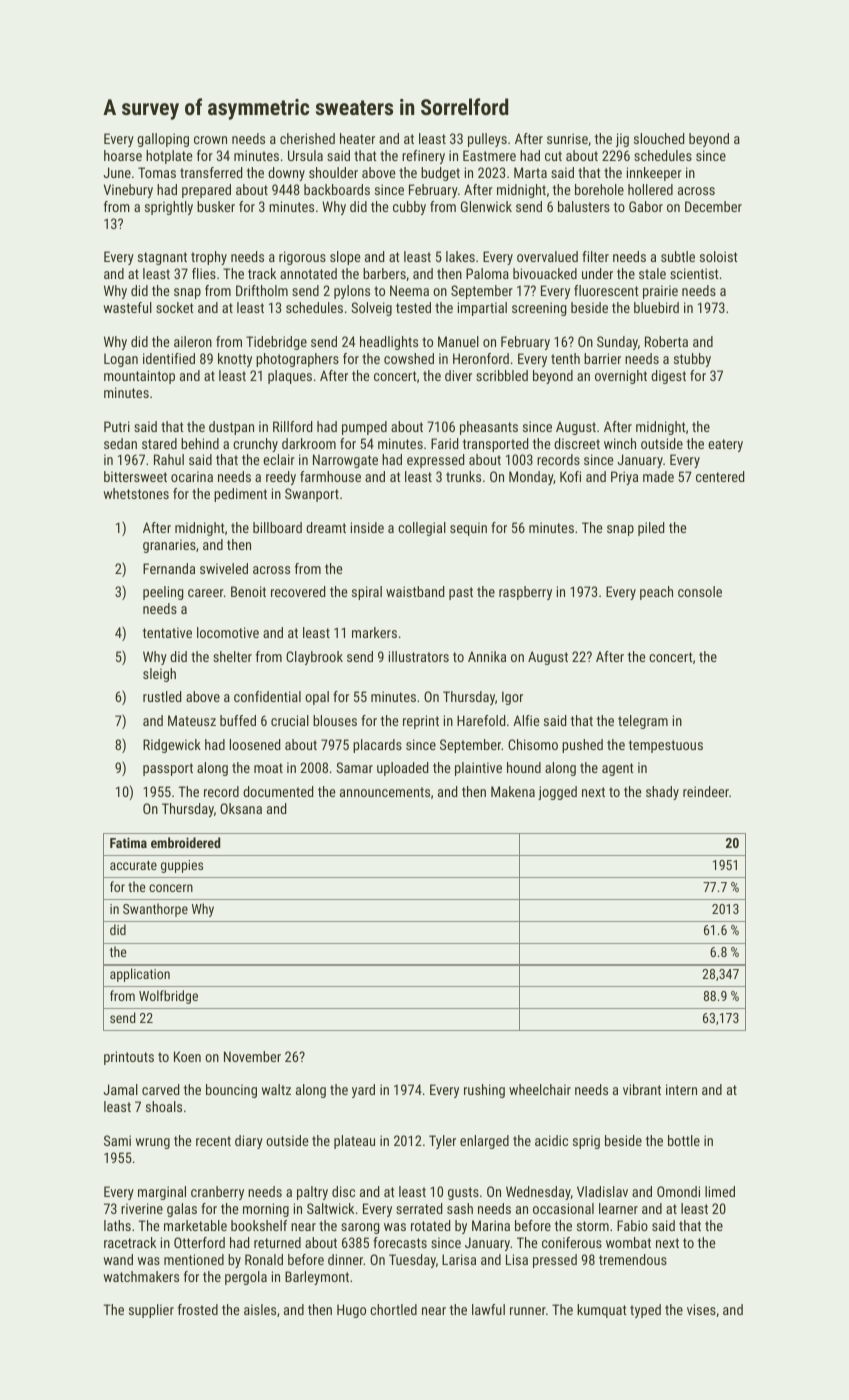 This document has height=1400, width=849. I want to click on lakes, so click(460, 256).
